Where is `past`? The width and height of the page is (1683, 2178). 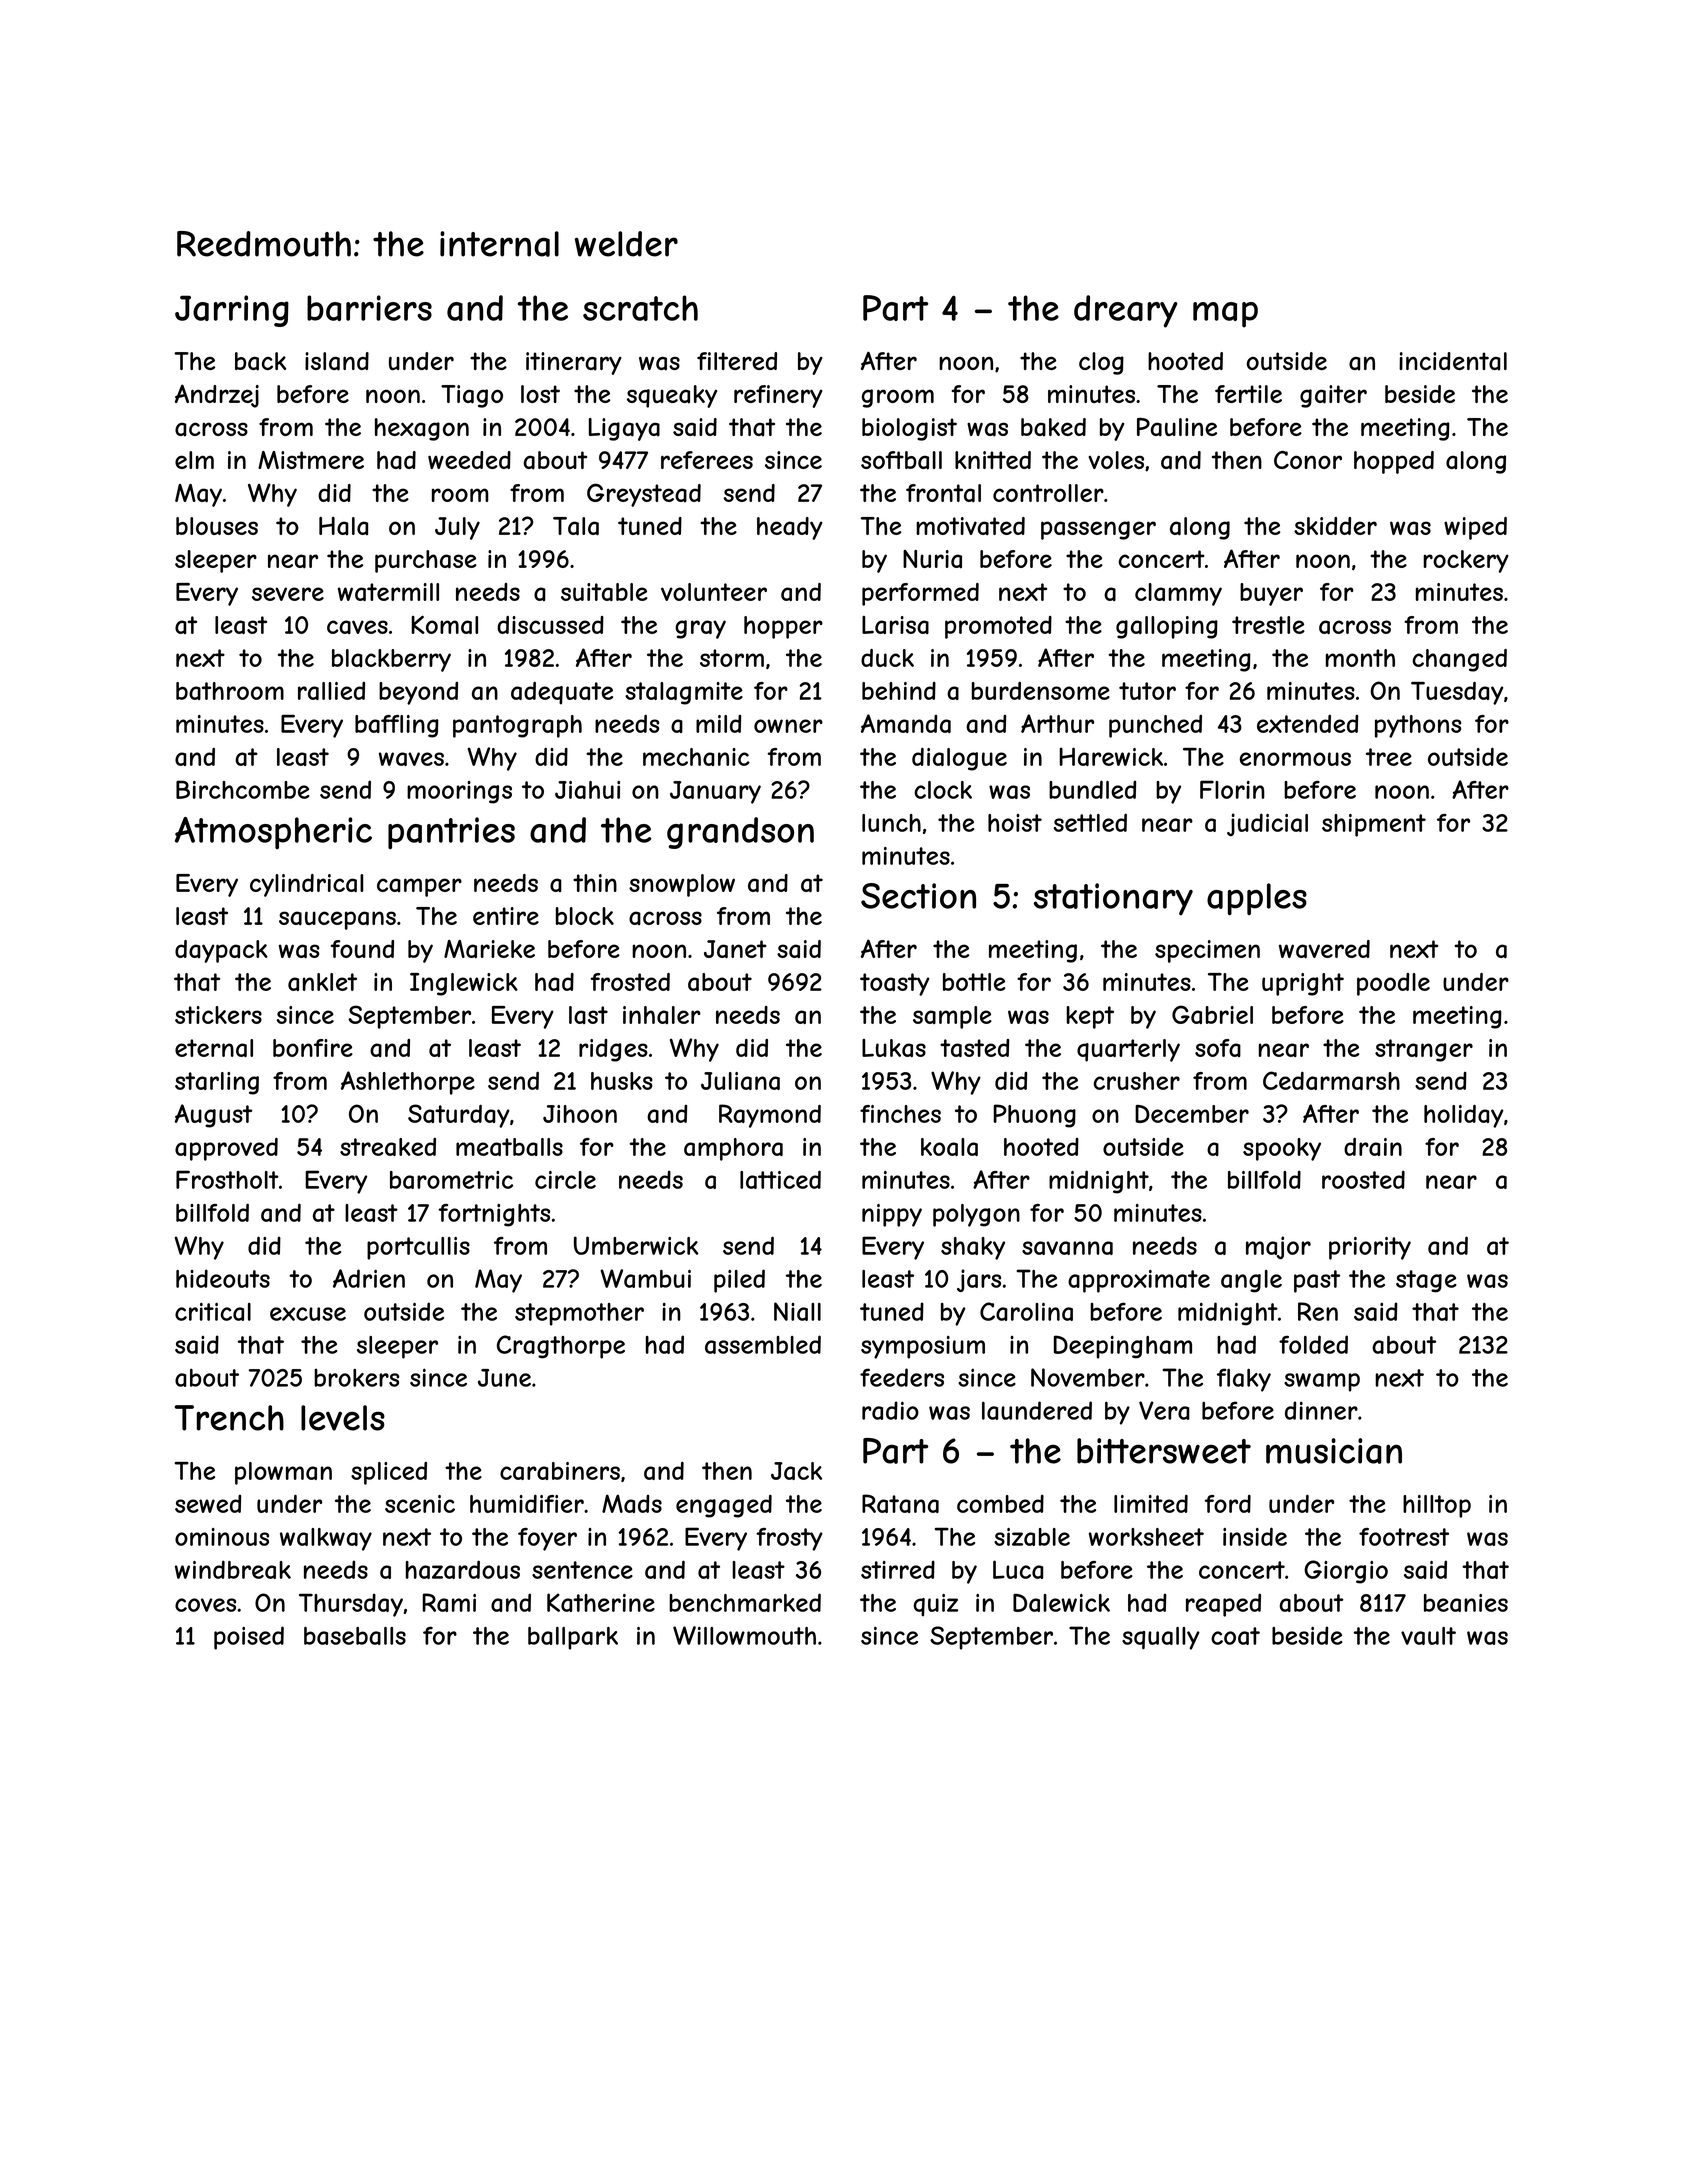 past is located at coordinates (1317, 1281).
